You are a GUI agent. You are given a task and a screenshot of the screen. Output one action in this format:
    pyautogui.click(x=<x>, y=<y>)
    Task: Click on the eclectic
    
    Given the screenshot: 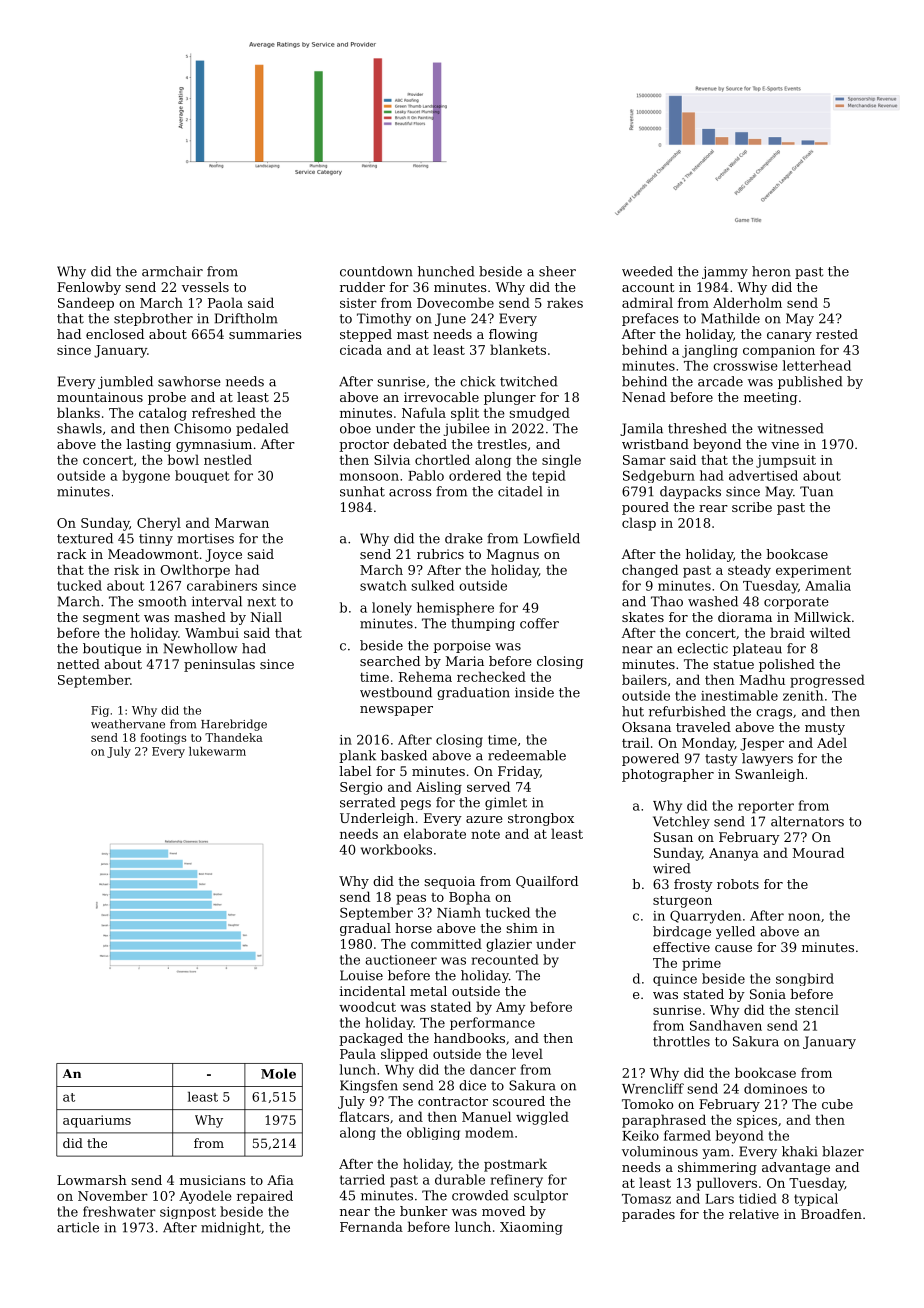 What is the action you would take?
    pyautogui.click(x=702, y=648)
